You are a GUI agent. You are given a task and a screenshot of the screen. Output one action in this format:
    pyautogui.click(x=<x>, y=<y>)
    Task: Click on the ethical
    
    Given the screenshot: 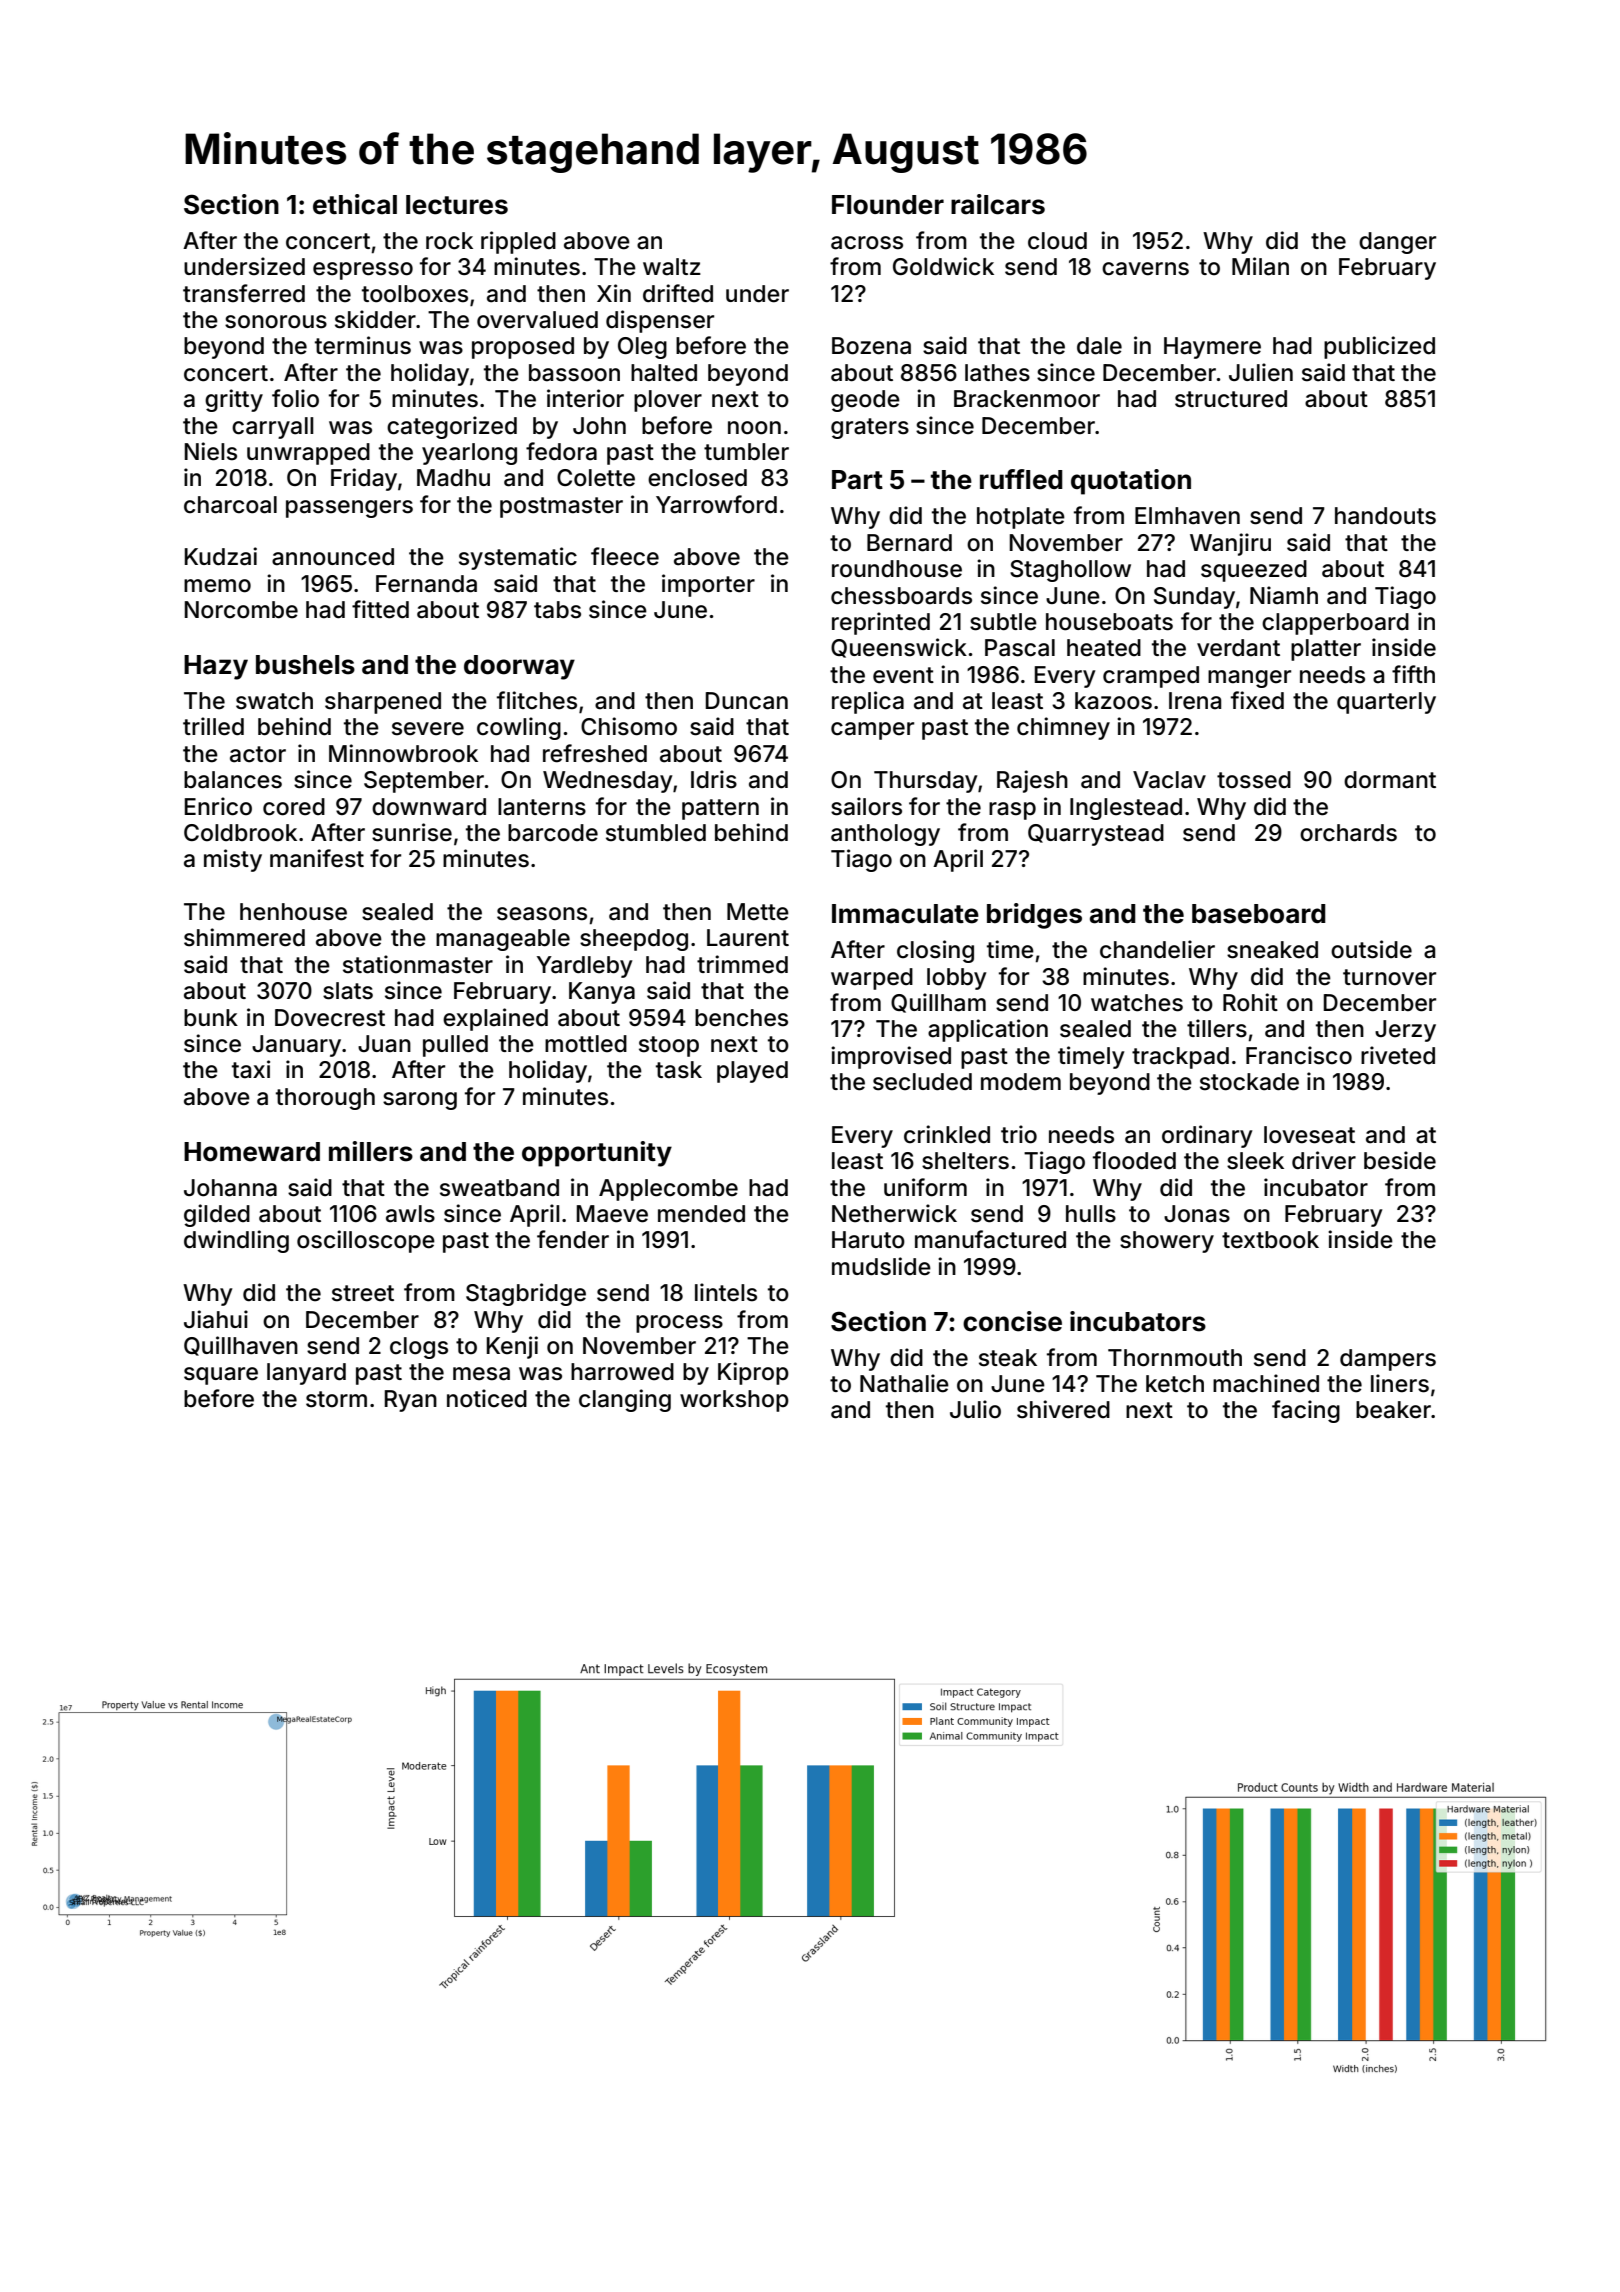 What is the action you would take?
    pyautogui.click(x=355, y=204)
